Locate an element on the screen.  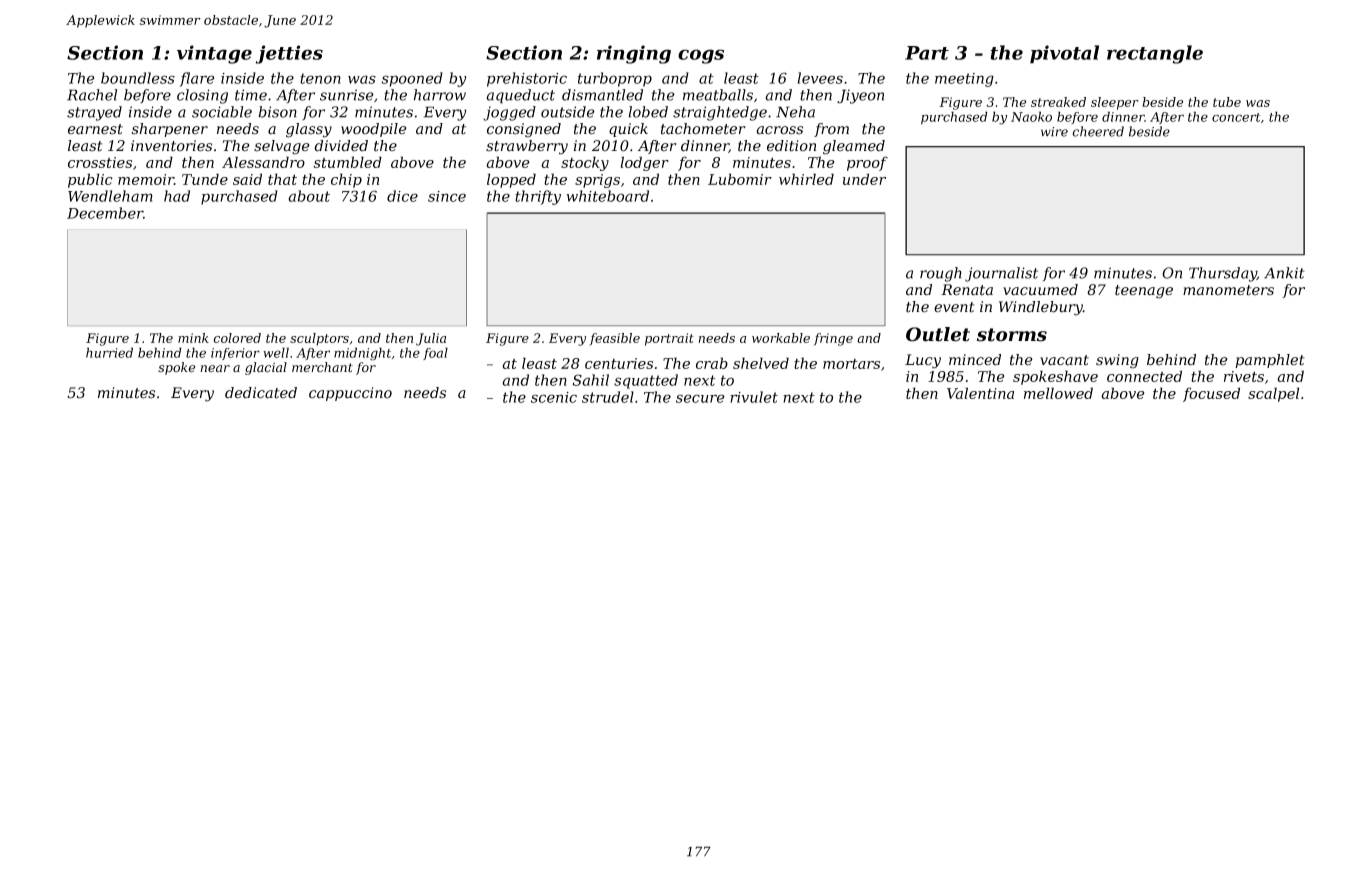
jogged is located at coordinates (509, 113).
